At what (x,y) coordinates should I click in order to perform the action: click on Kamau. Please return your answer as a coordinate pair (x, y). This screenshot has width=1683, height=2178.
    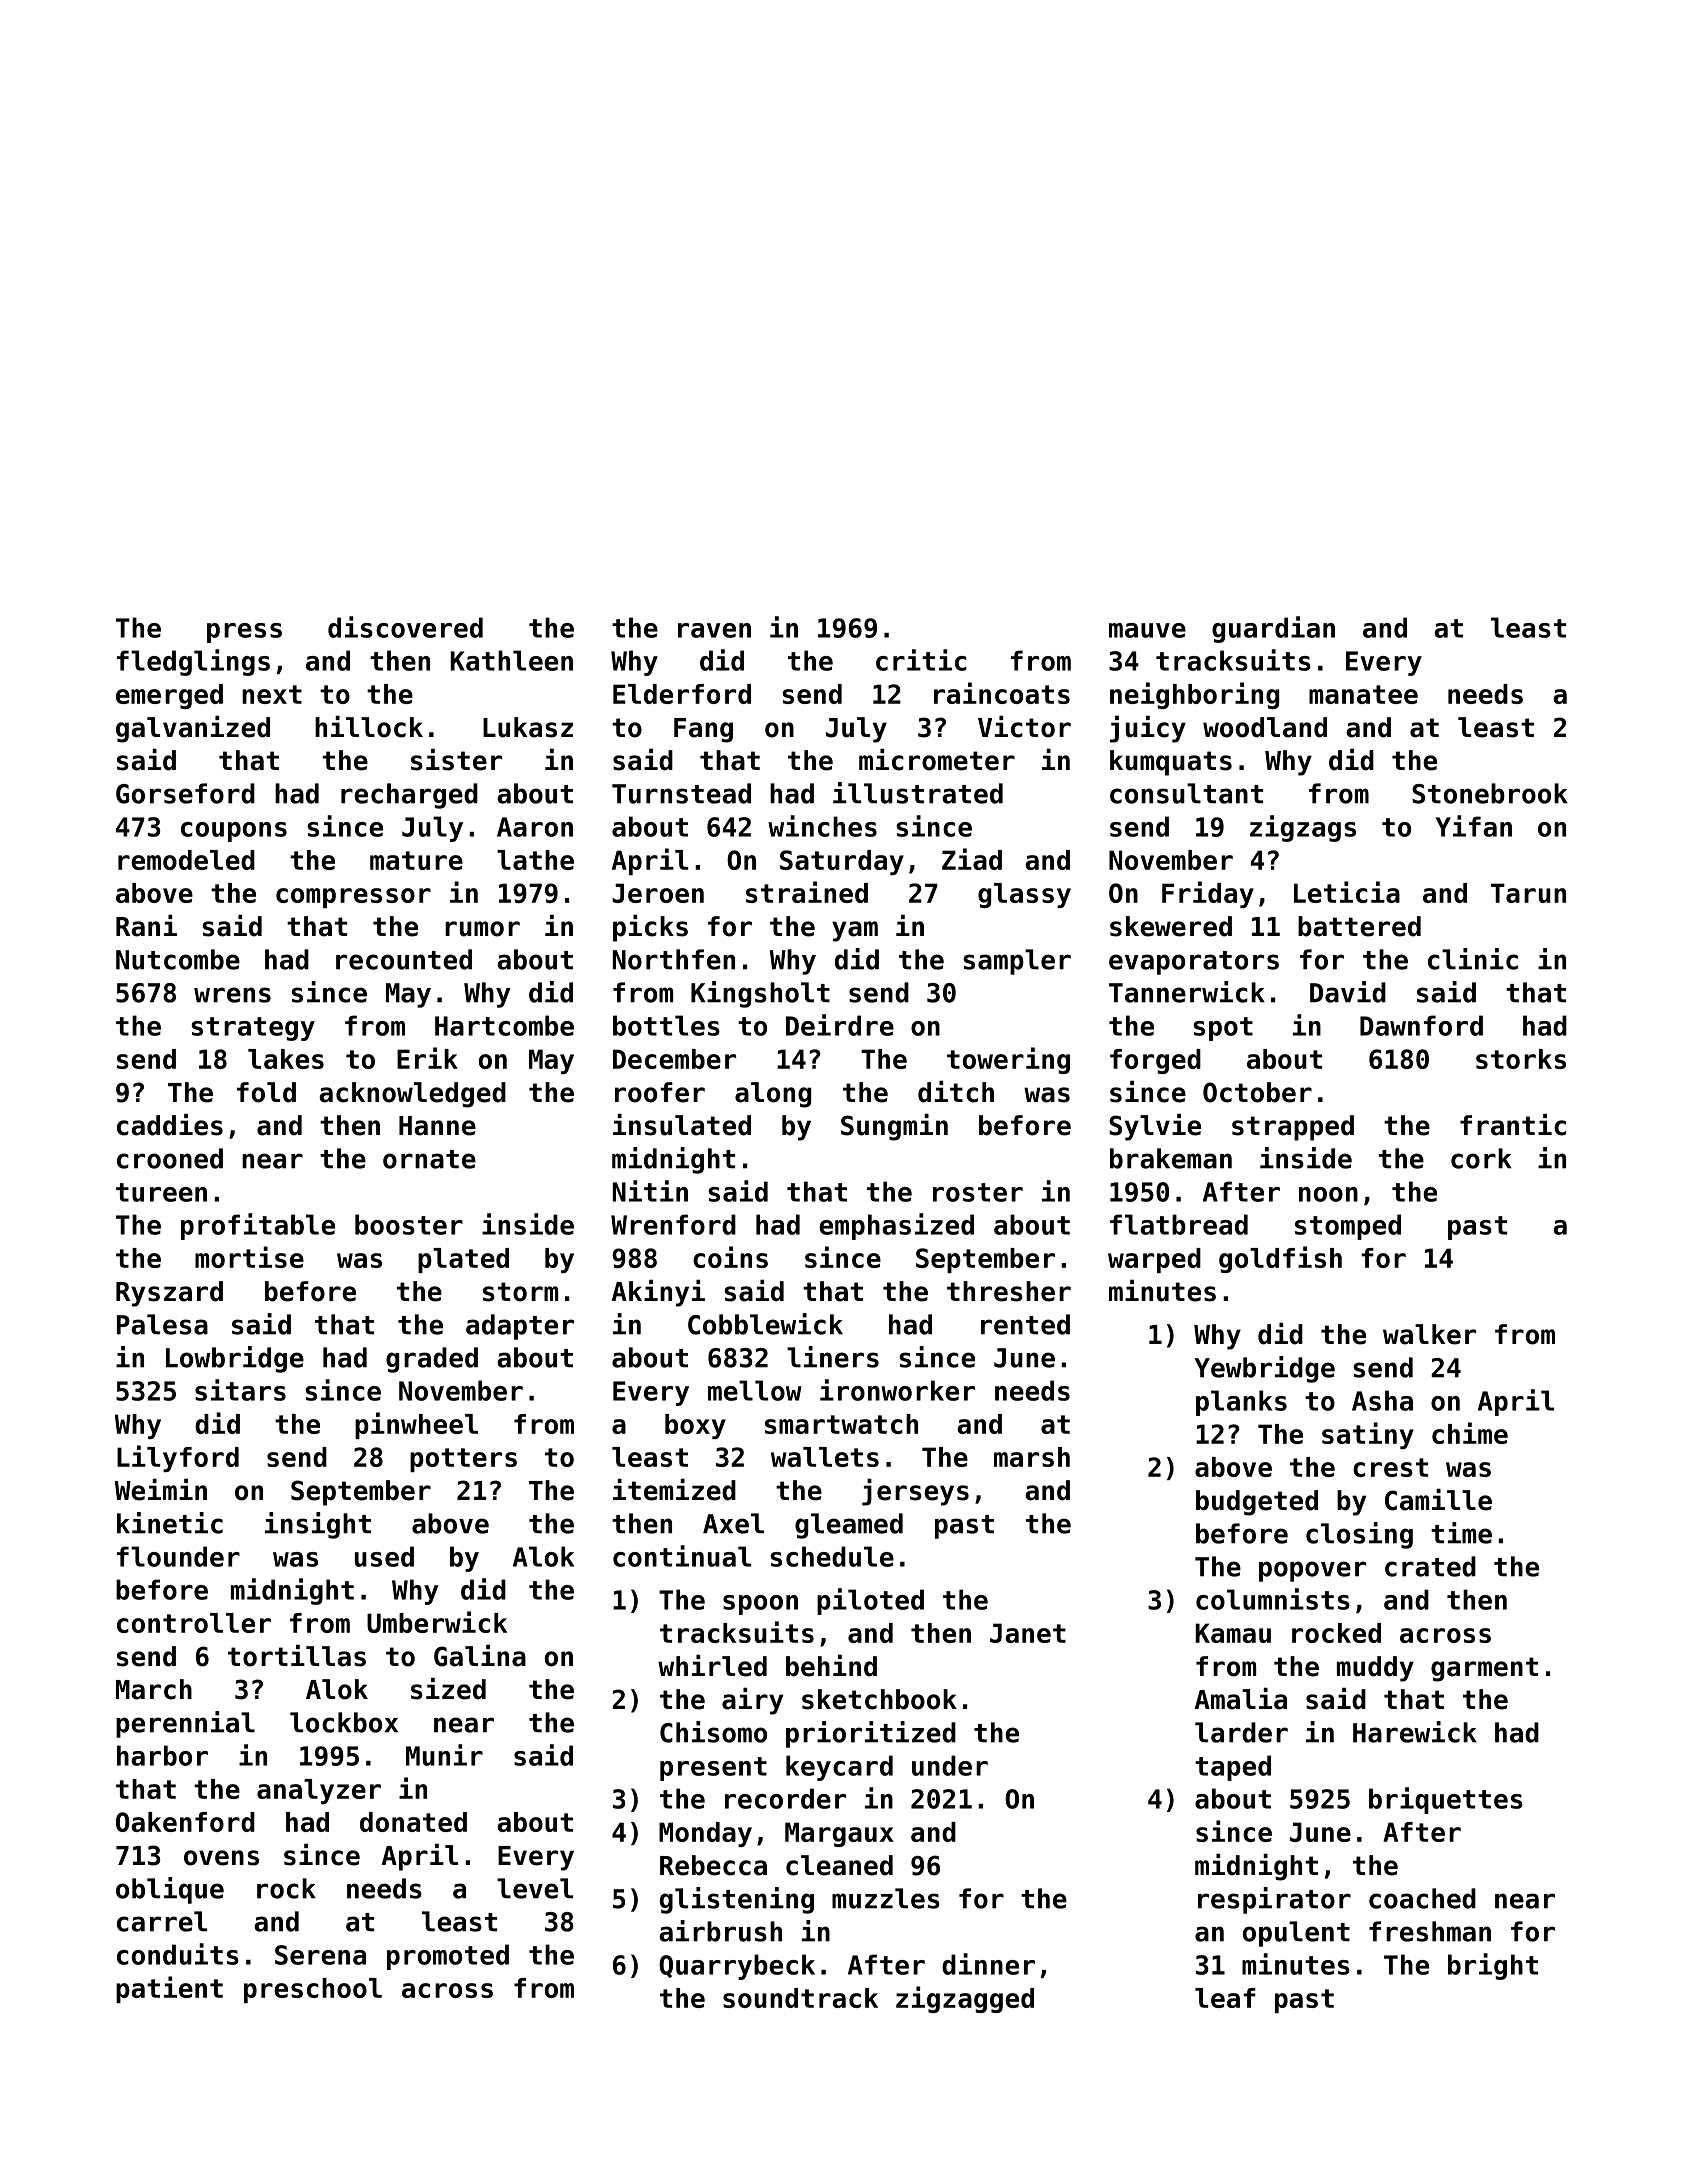
    Looking at the image, I should click on (1233, 1633).
